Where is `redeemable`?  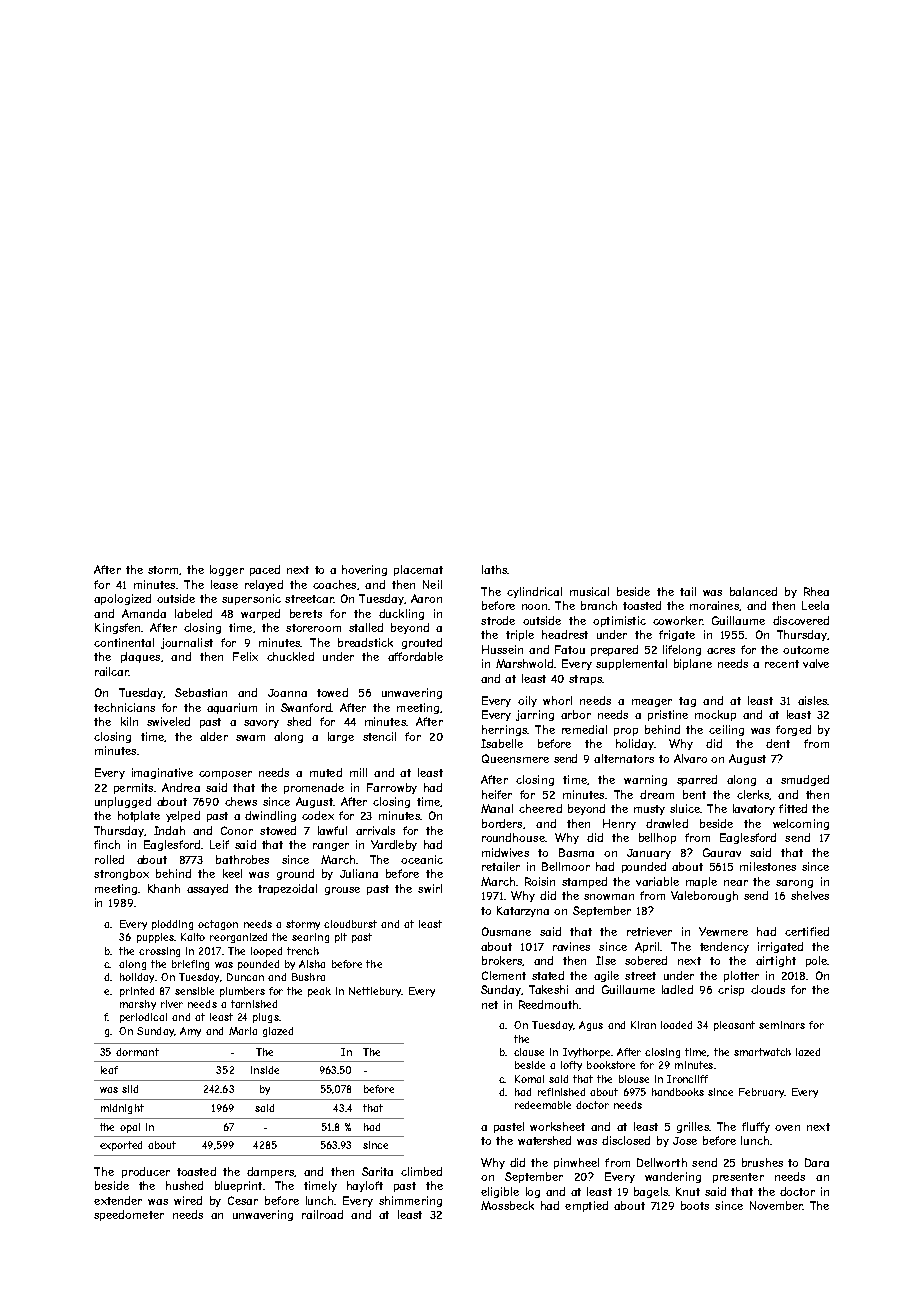
redeemable is located at coordinates (543, 1105).
